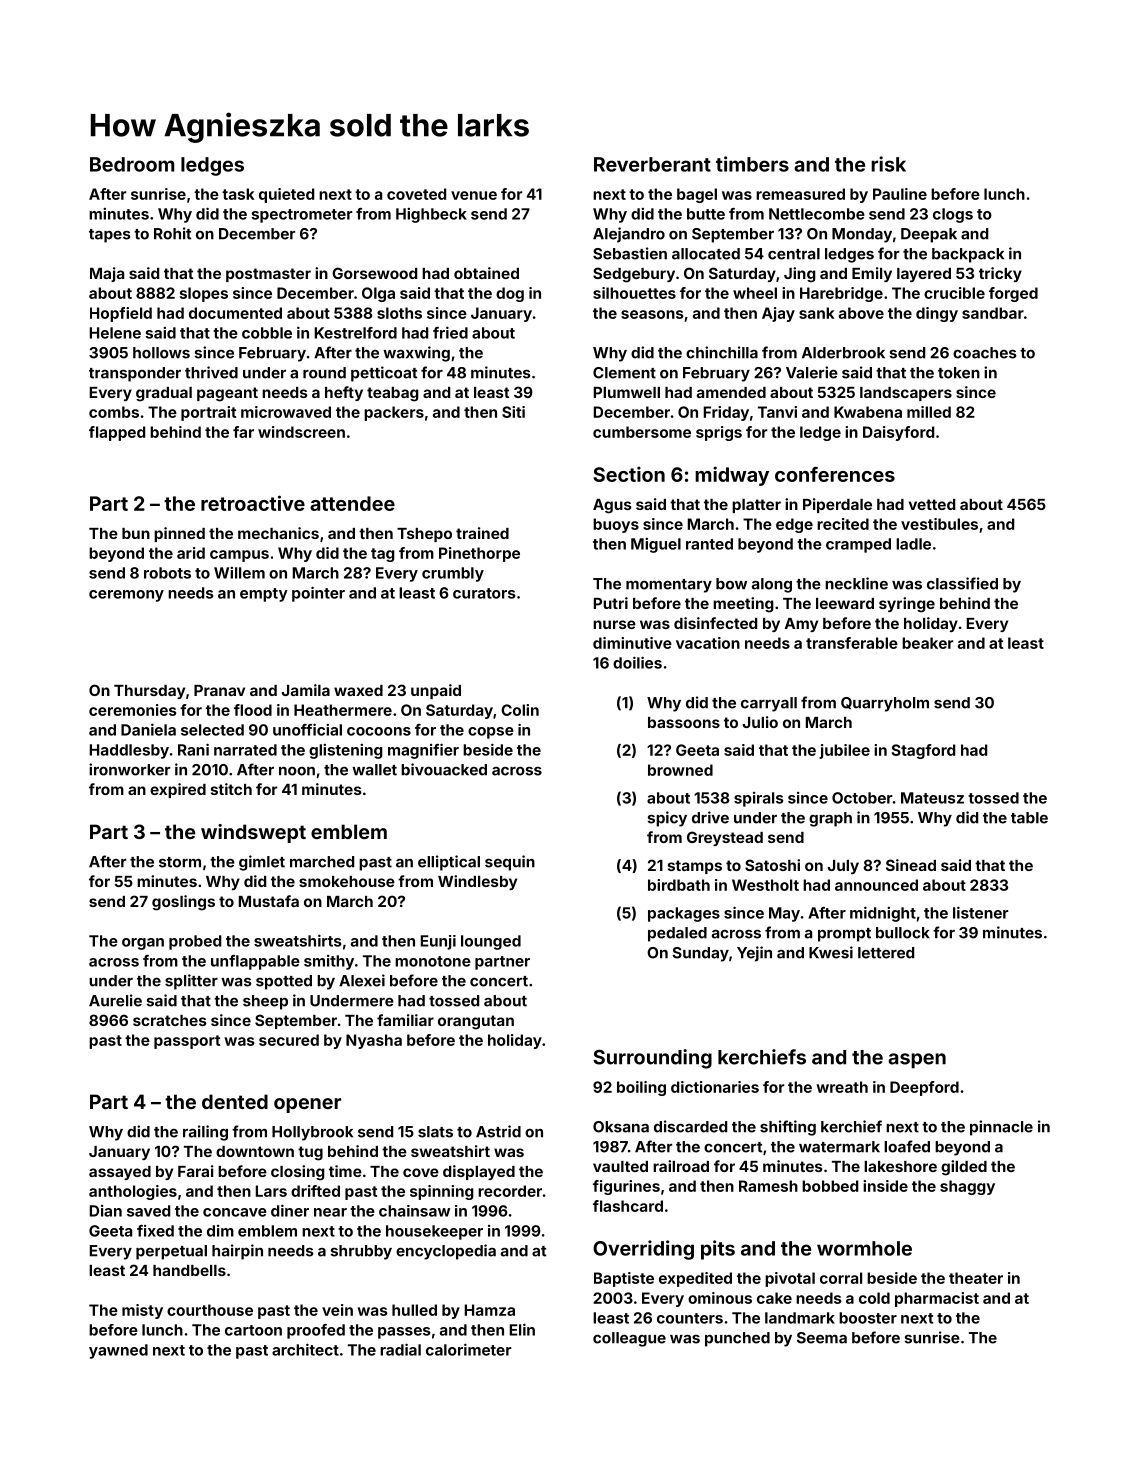  Describe the element at coordinates (110, 236) in the screenshot. I see `tapes` at that location.
